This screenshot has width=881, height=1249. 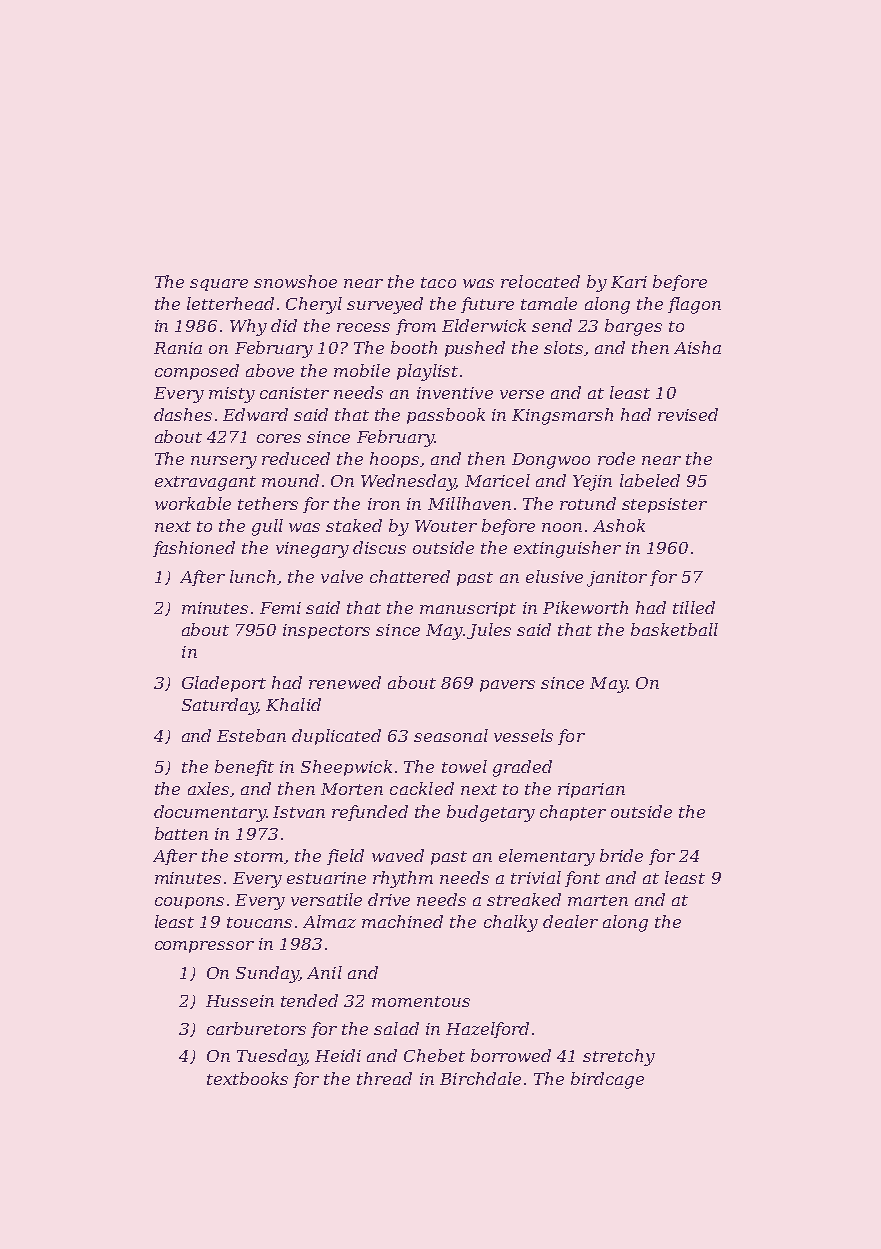 What do you see at coordinates (523, 735) in the screenshot?
I see `vessels` at bounding box center [523, 735].
